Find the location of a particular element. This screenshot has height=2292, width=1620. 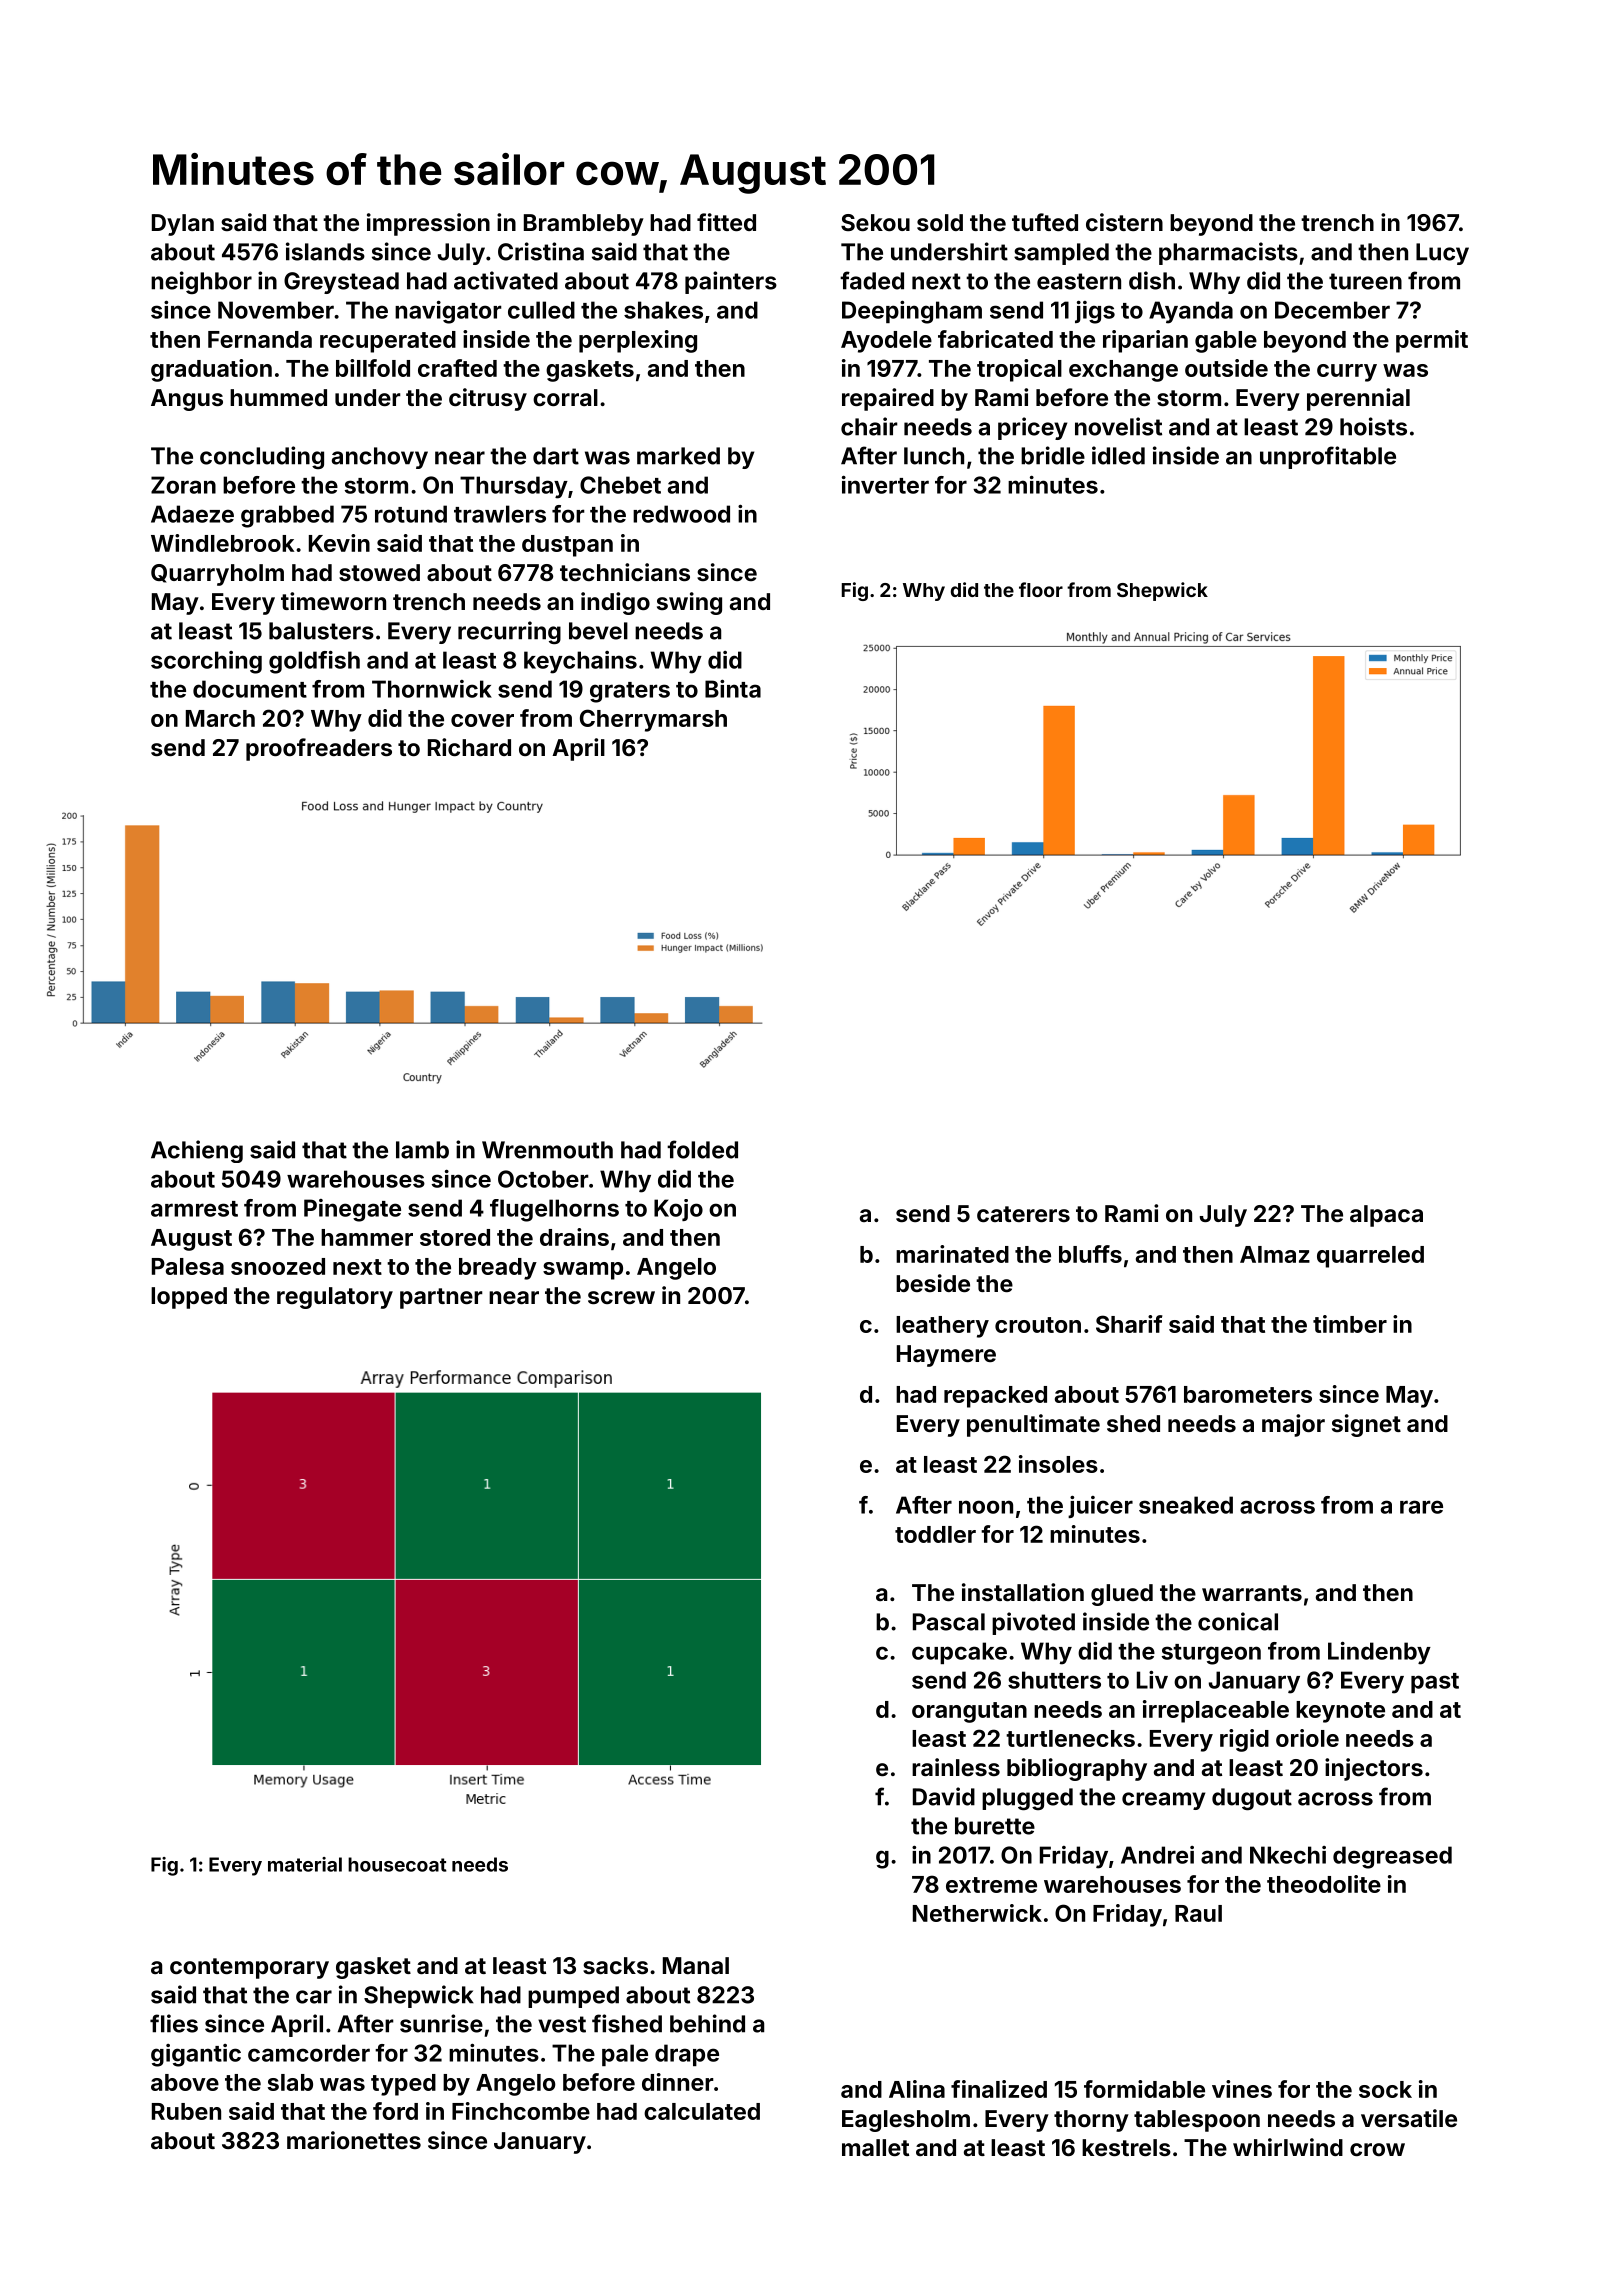

lopped is located at coordinates (189, 1298).
